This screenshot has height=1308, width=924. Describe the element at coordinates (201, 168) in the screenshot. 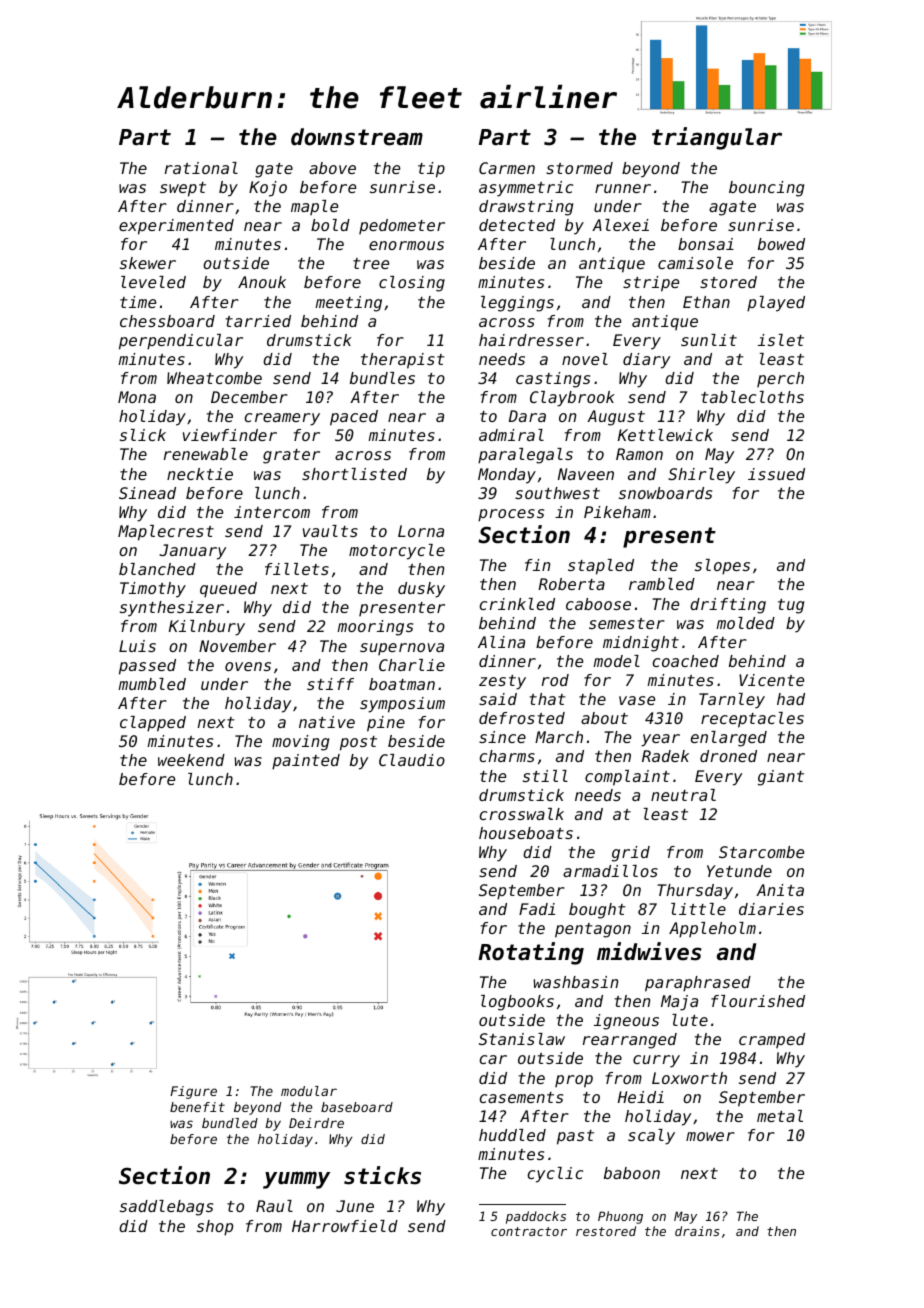

I see `rational` at that location.
